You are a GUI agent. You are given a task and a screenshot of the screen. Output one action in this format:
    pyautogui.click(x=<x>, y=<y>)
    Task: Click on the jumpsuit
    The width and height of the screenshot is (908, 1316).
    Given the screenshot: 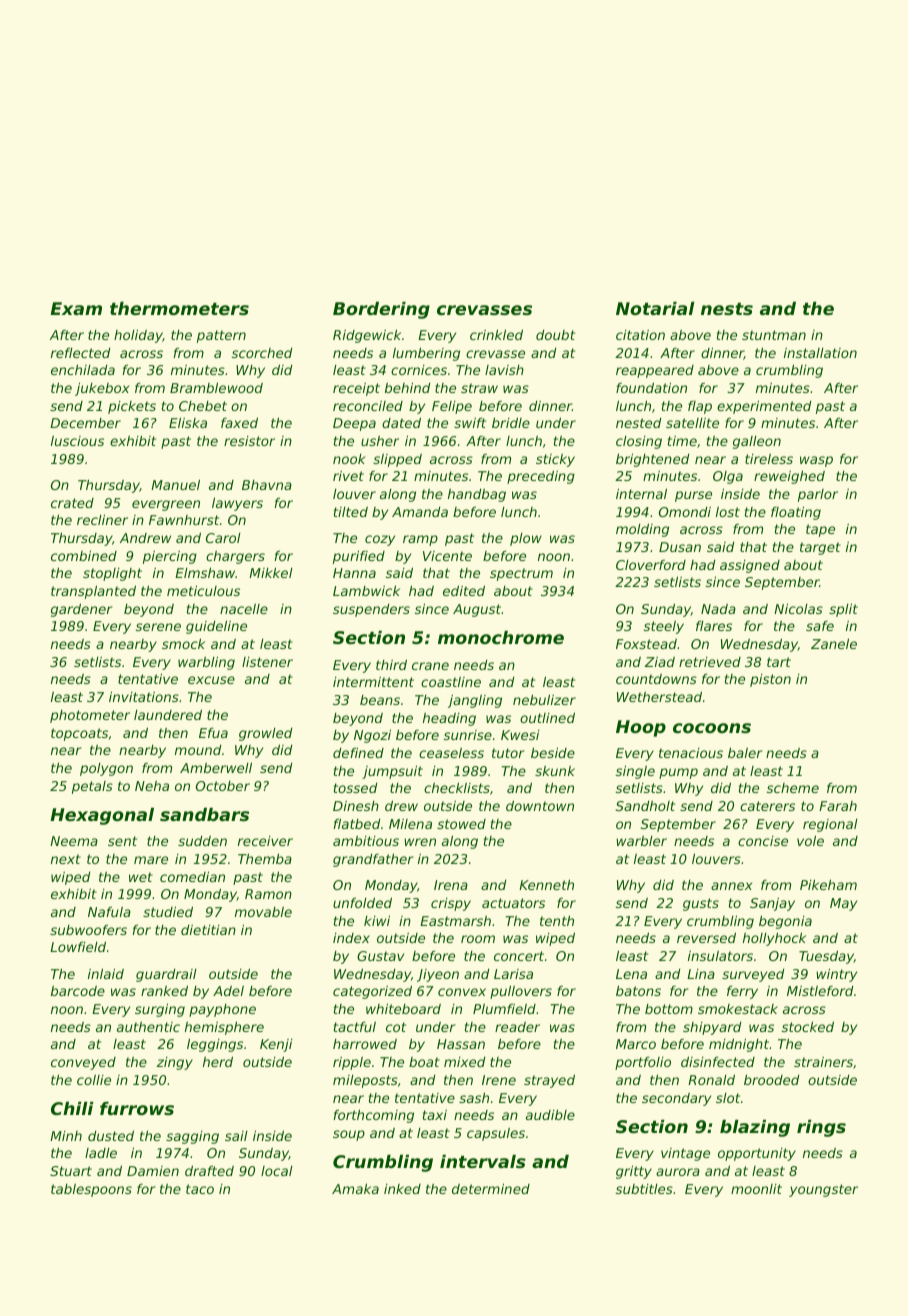 What is the action you would take?
    pyautogui.click(x=392, y=772)
